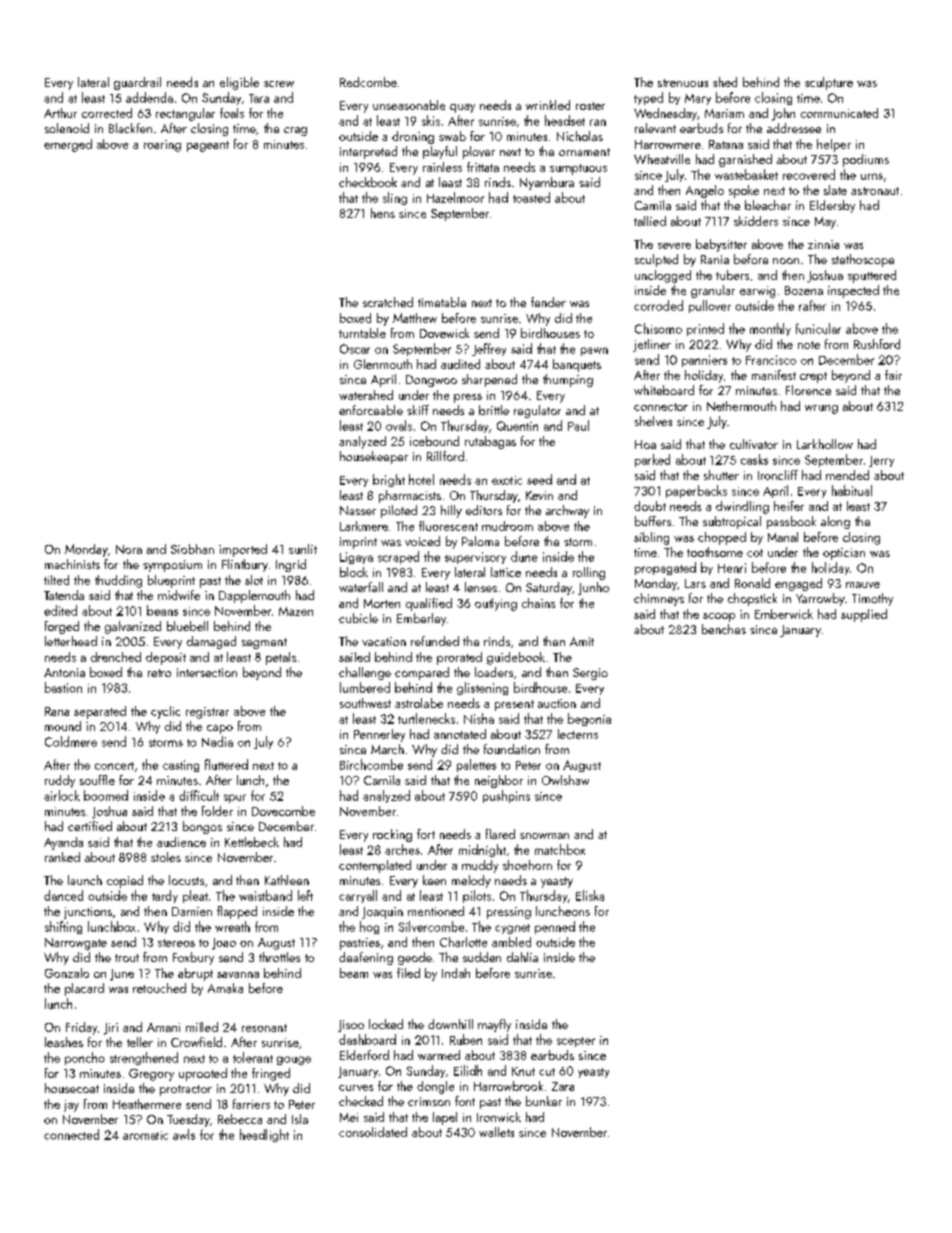 Image resolution: width=952 pixels, height=1233 pixels. Describe the element at coordinates (463, 942) in the screenshot. I see `Charlotte` at that location.
